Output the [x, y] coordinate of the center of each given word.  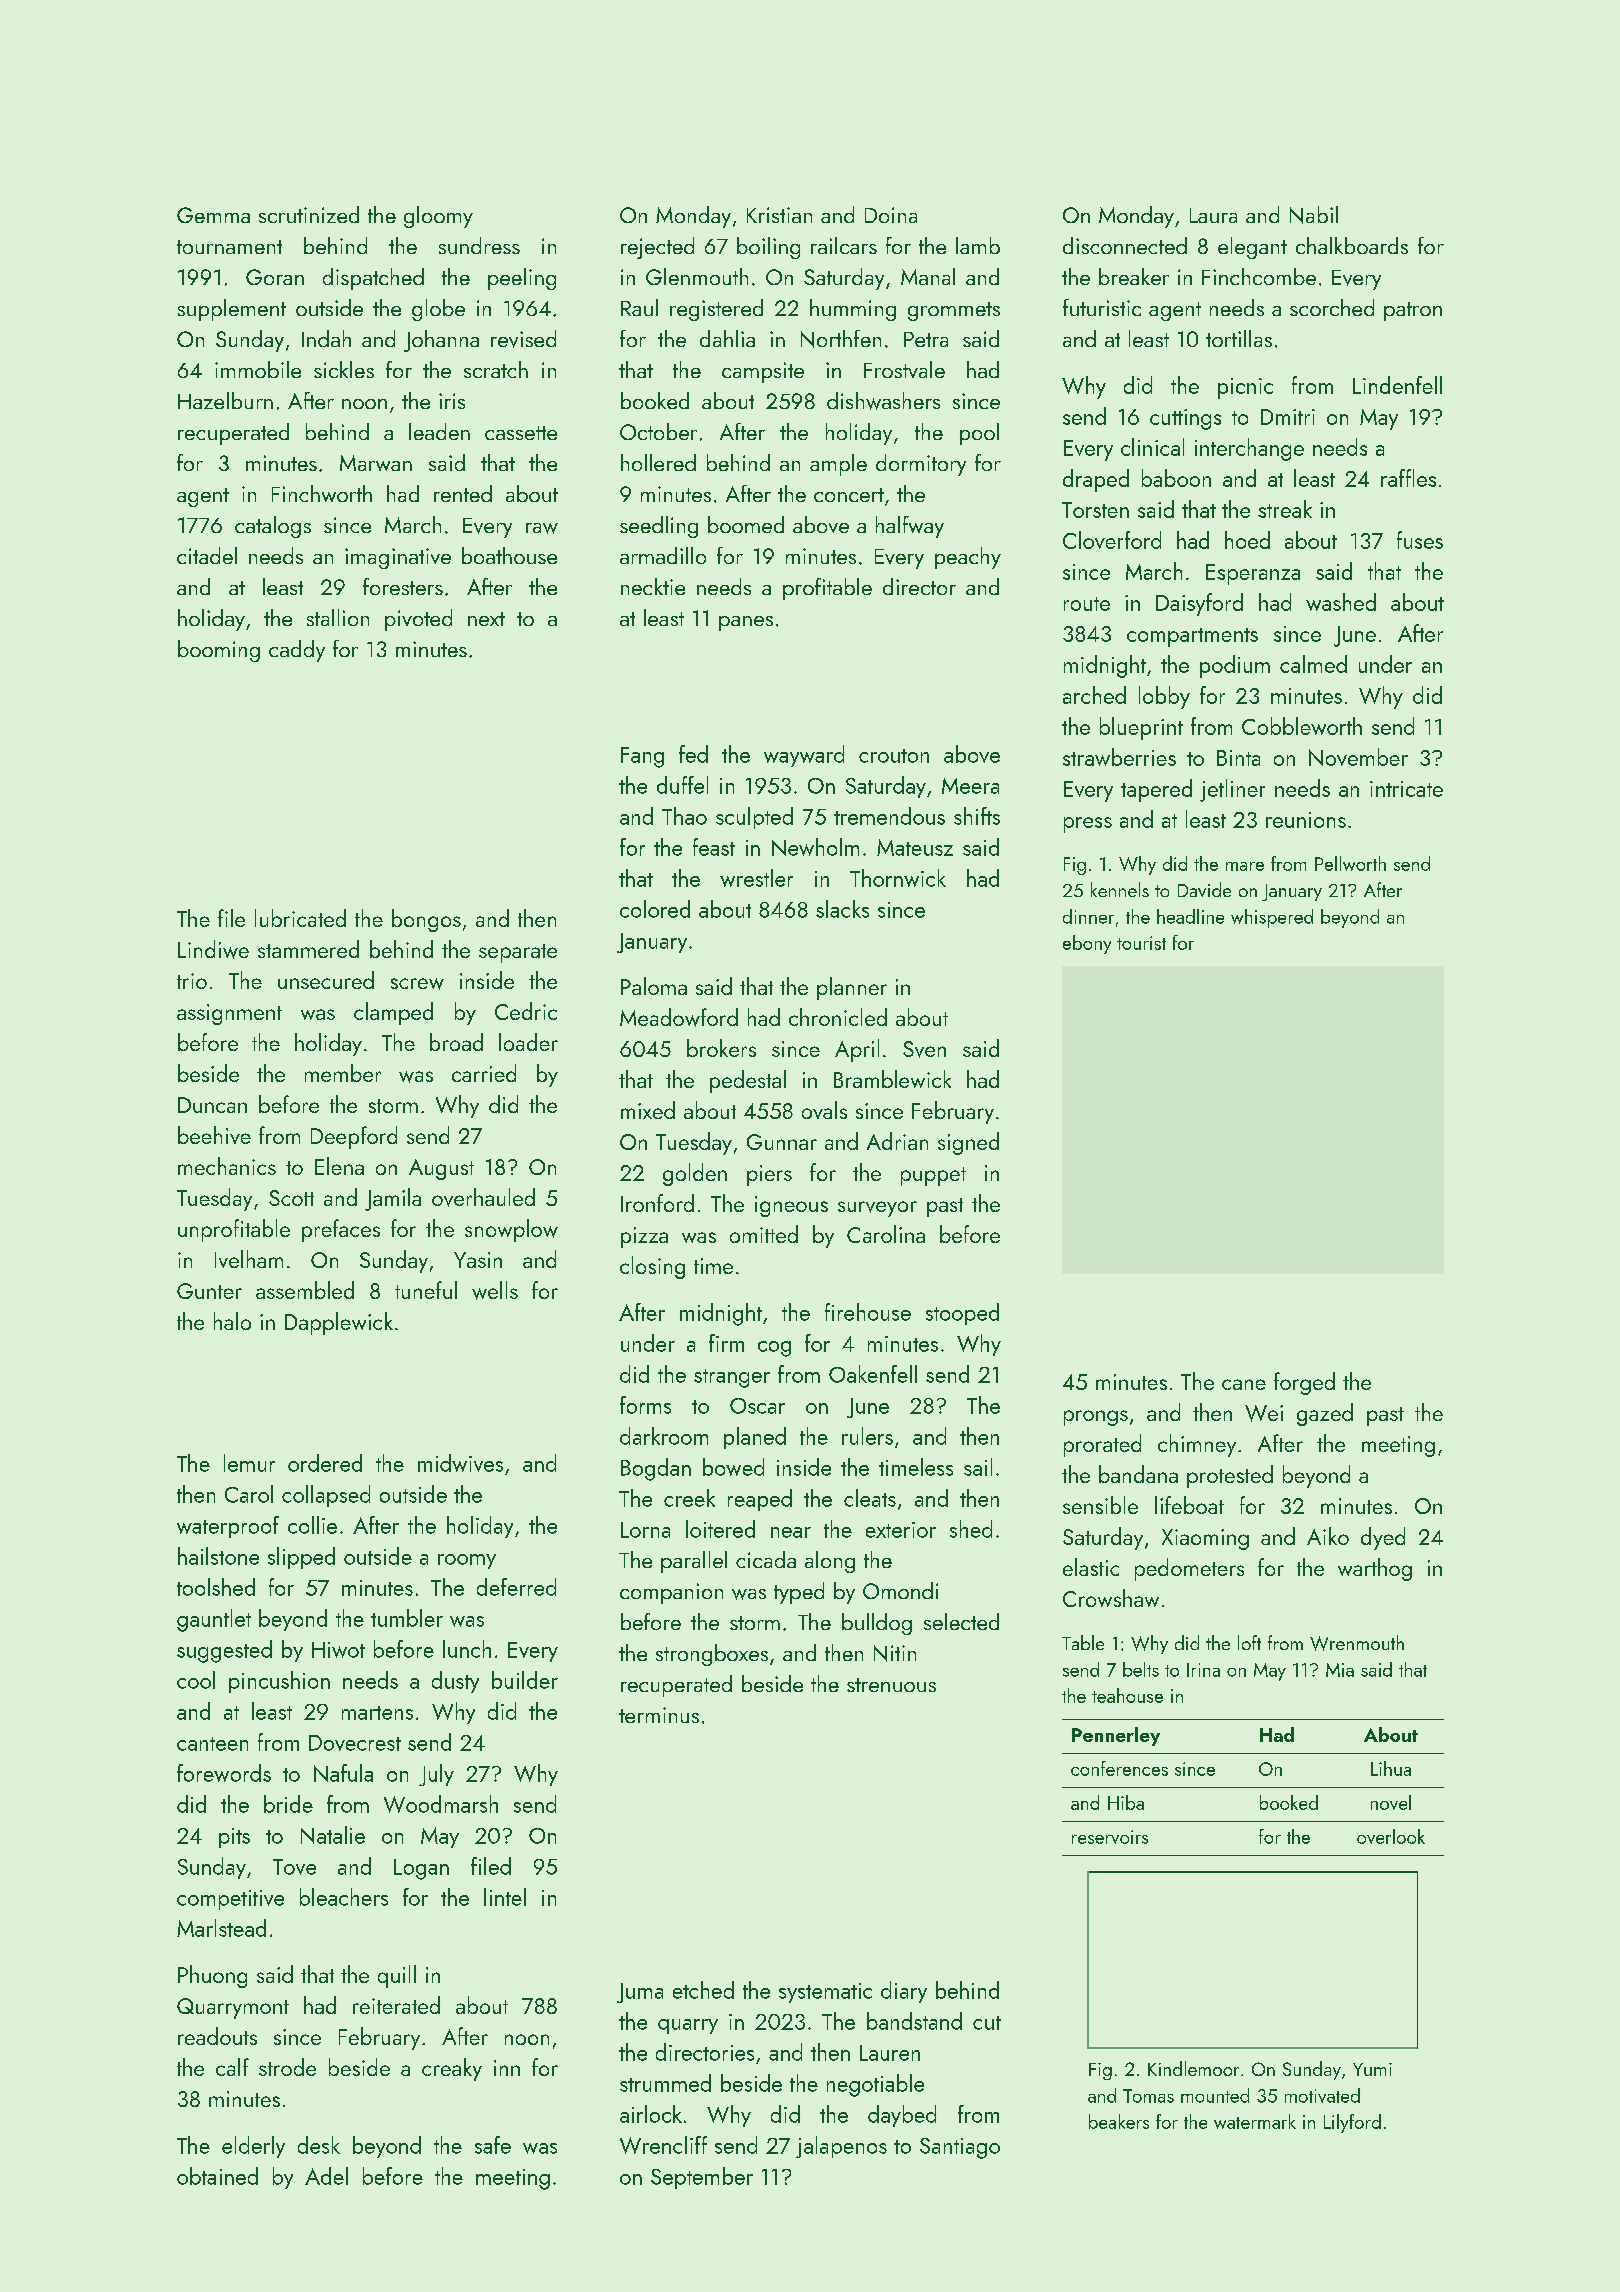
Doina [891, 215]
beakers [1119, 2121]
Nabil [1314, 215]
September [702, 2178]
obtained [217, 2176]
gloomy [438, 217]
